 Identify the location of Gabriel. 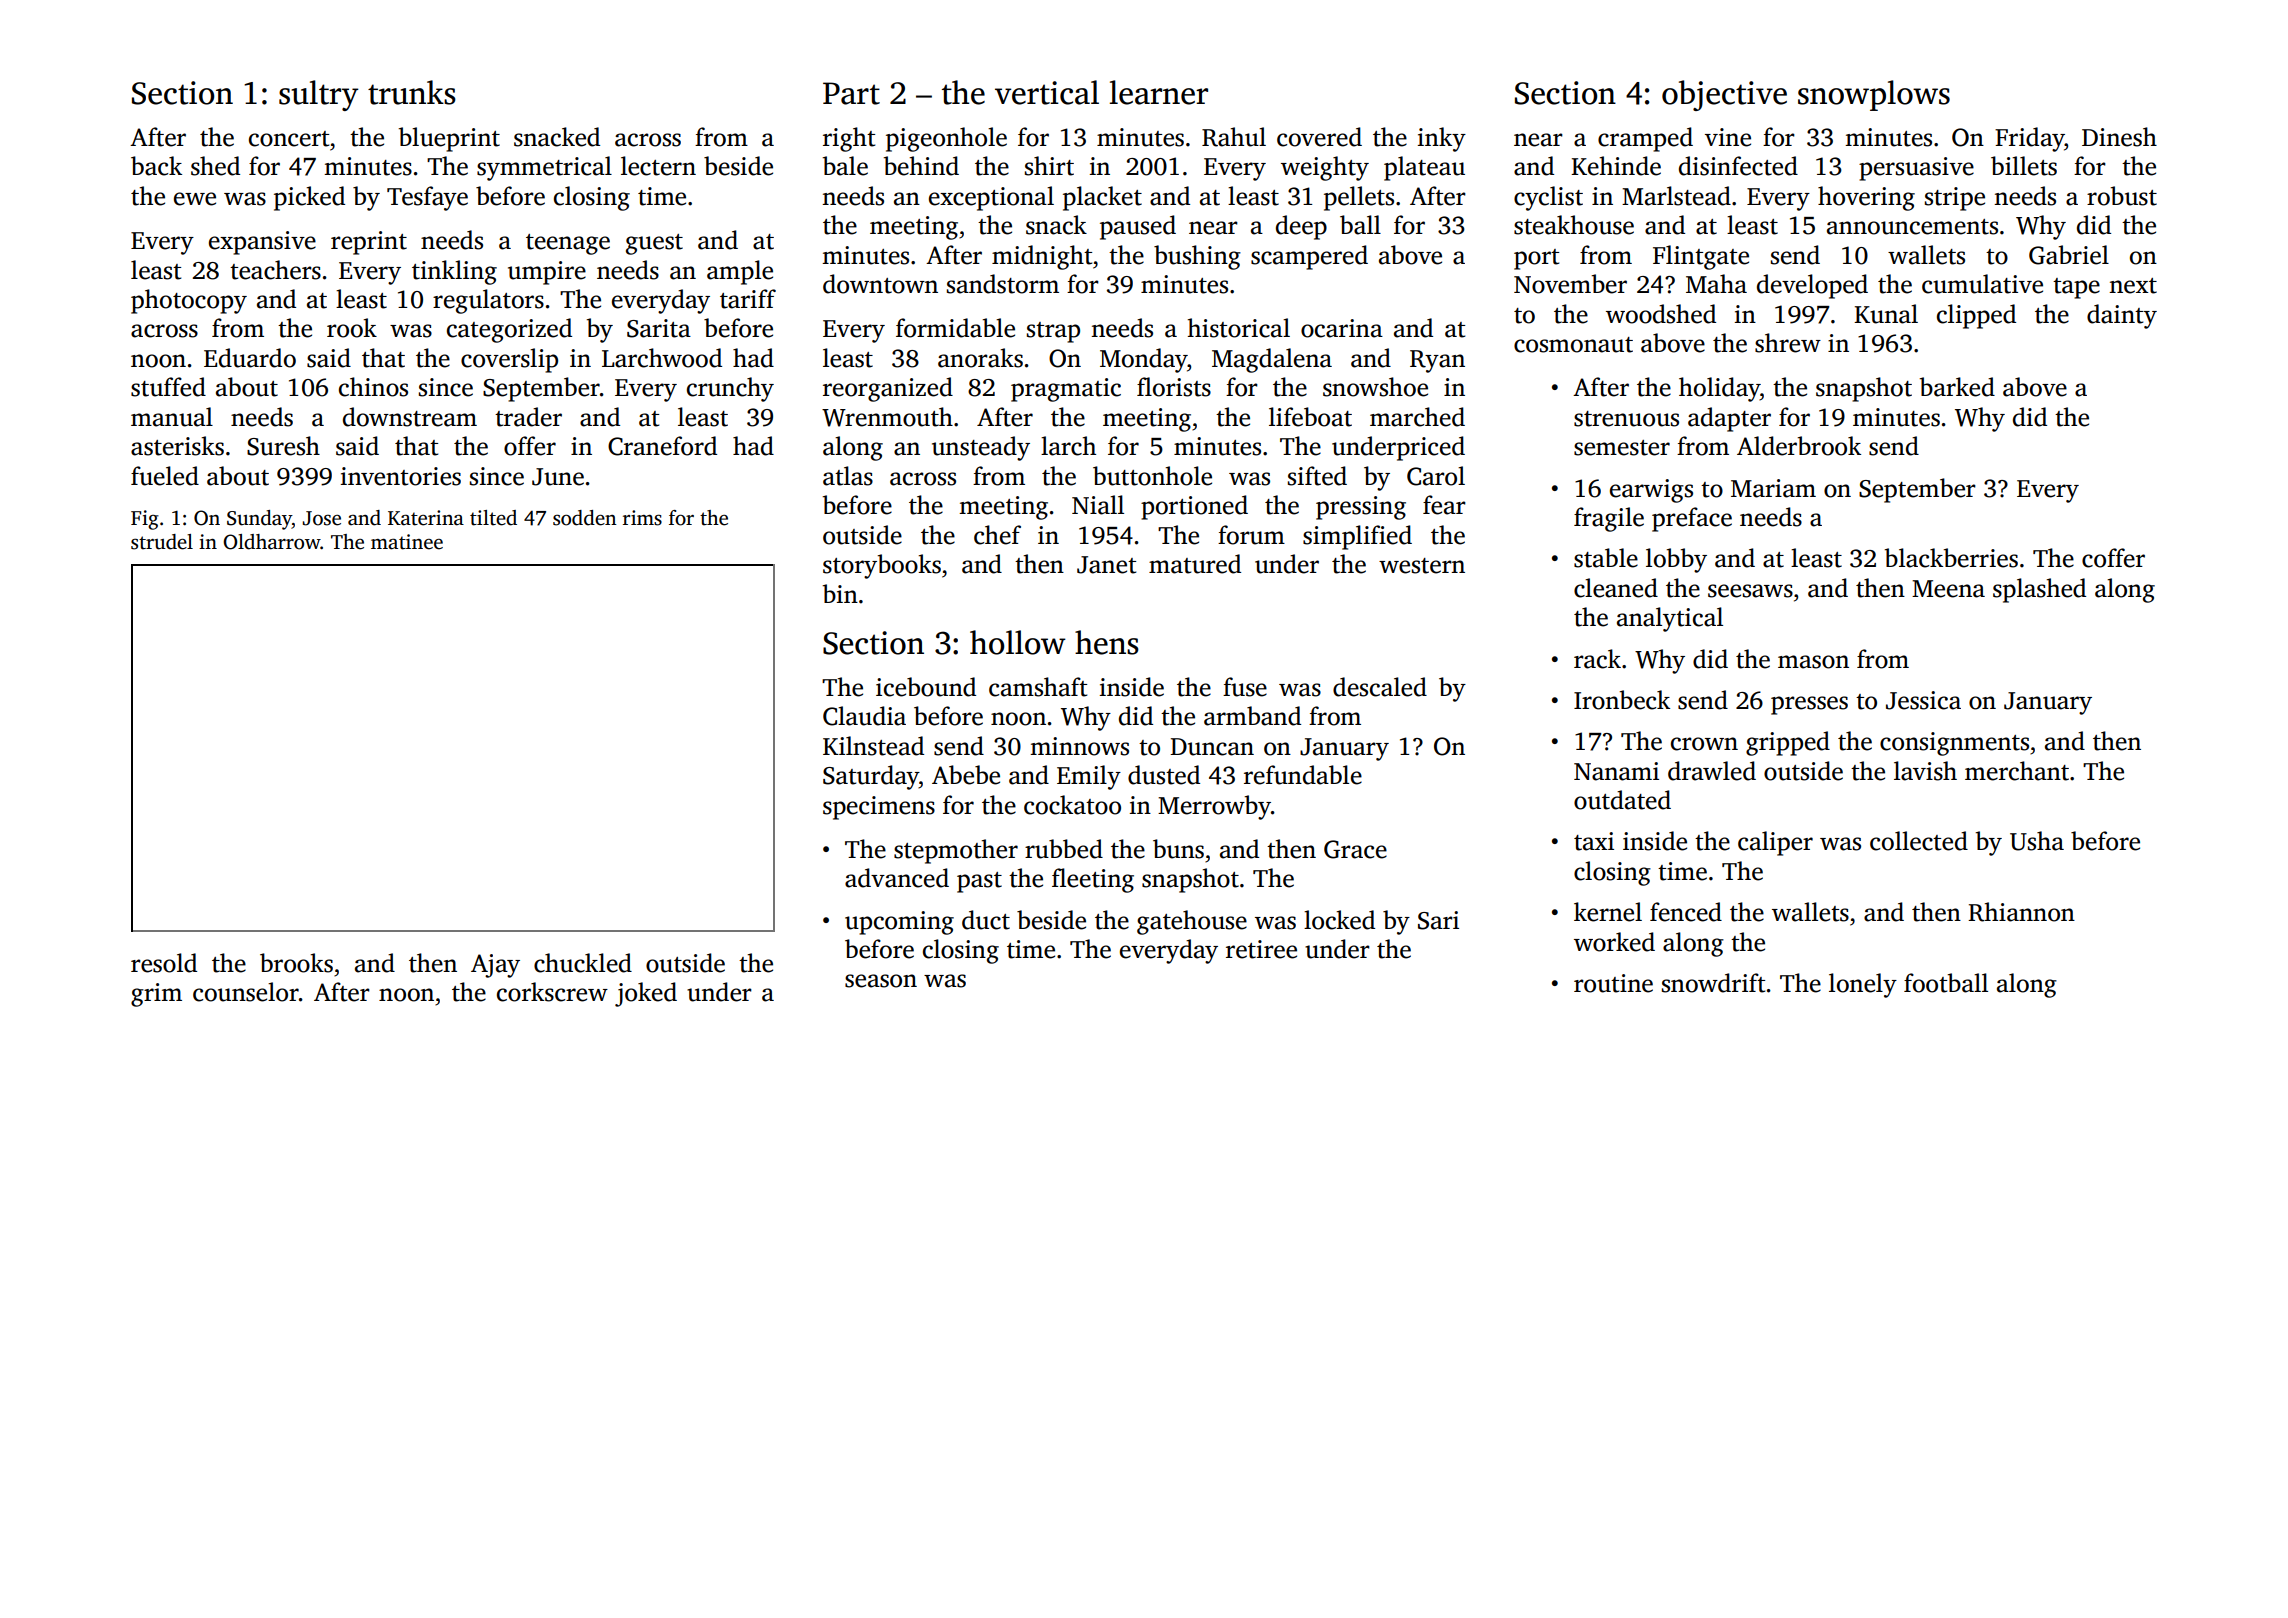
(2069, 255).
